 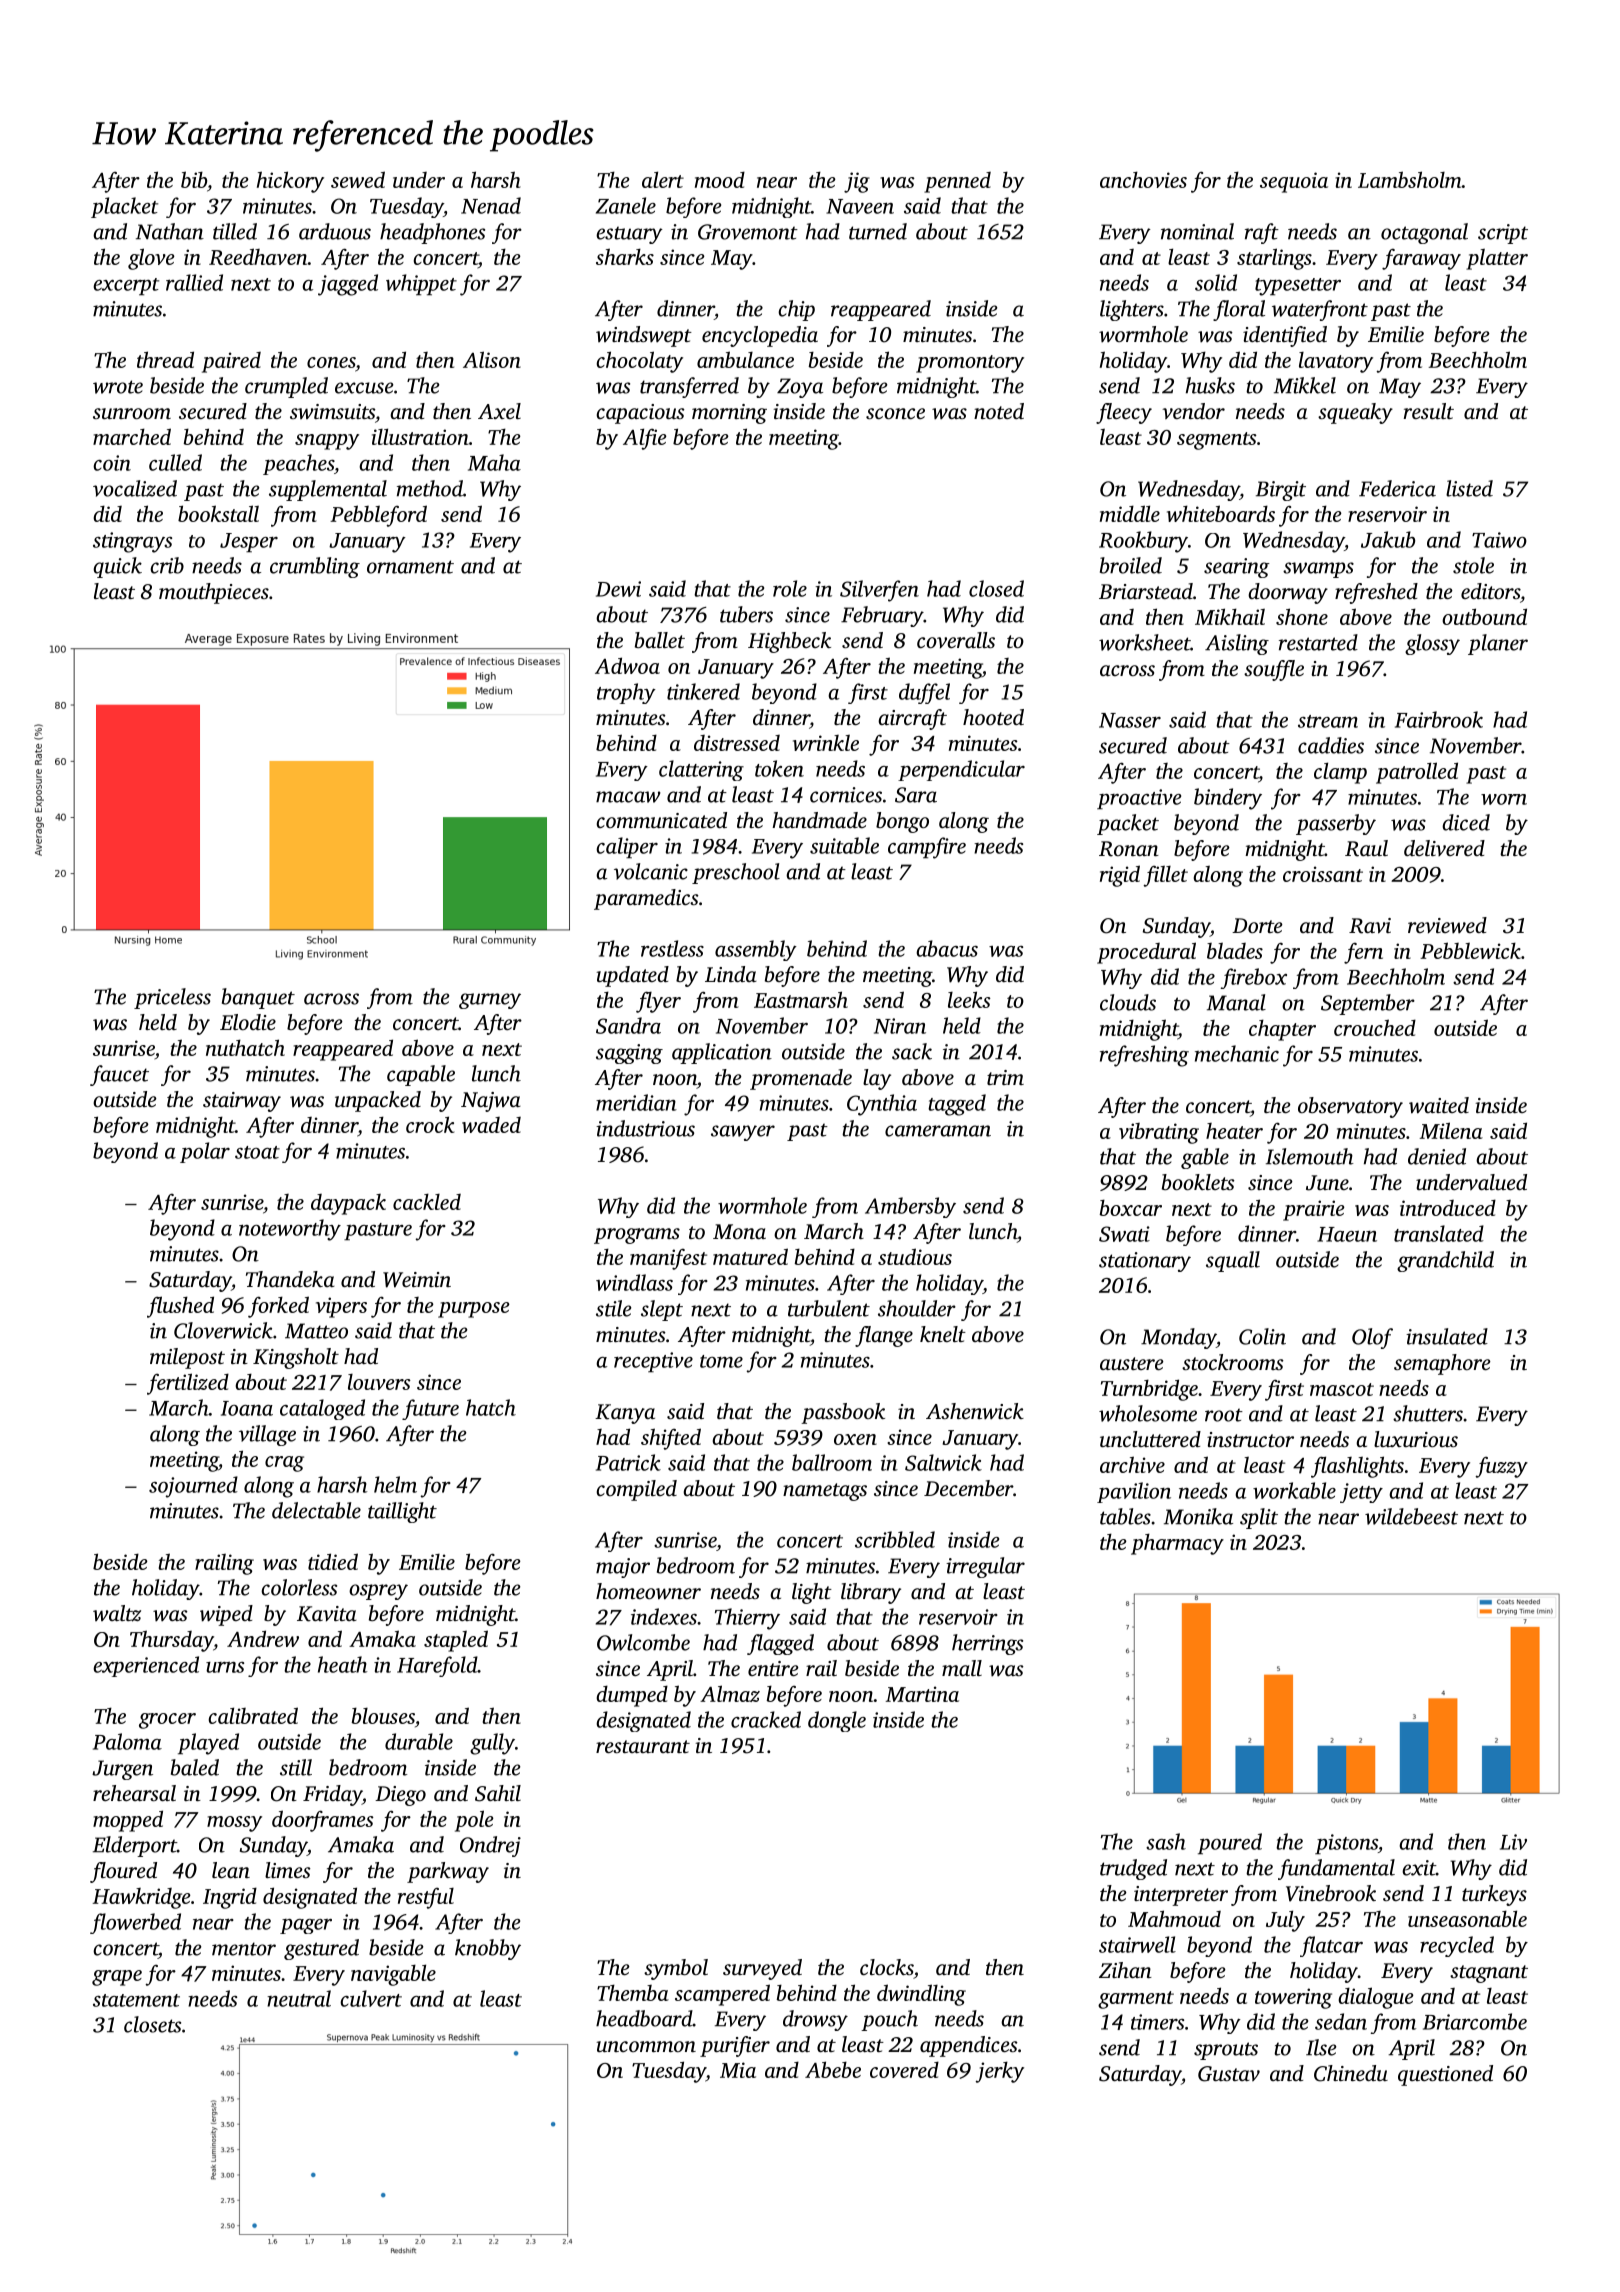 What do you see at coordinates (957, 182) in the image?
I see `penned` at bounding box center [957, 182].
